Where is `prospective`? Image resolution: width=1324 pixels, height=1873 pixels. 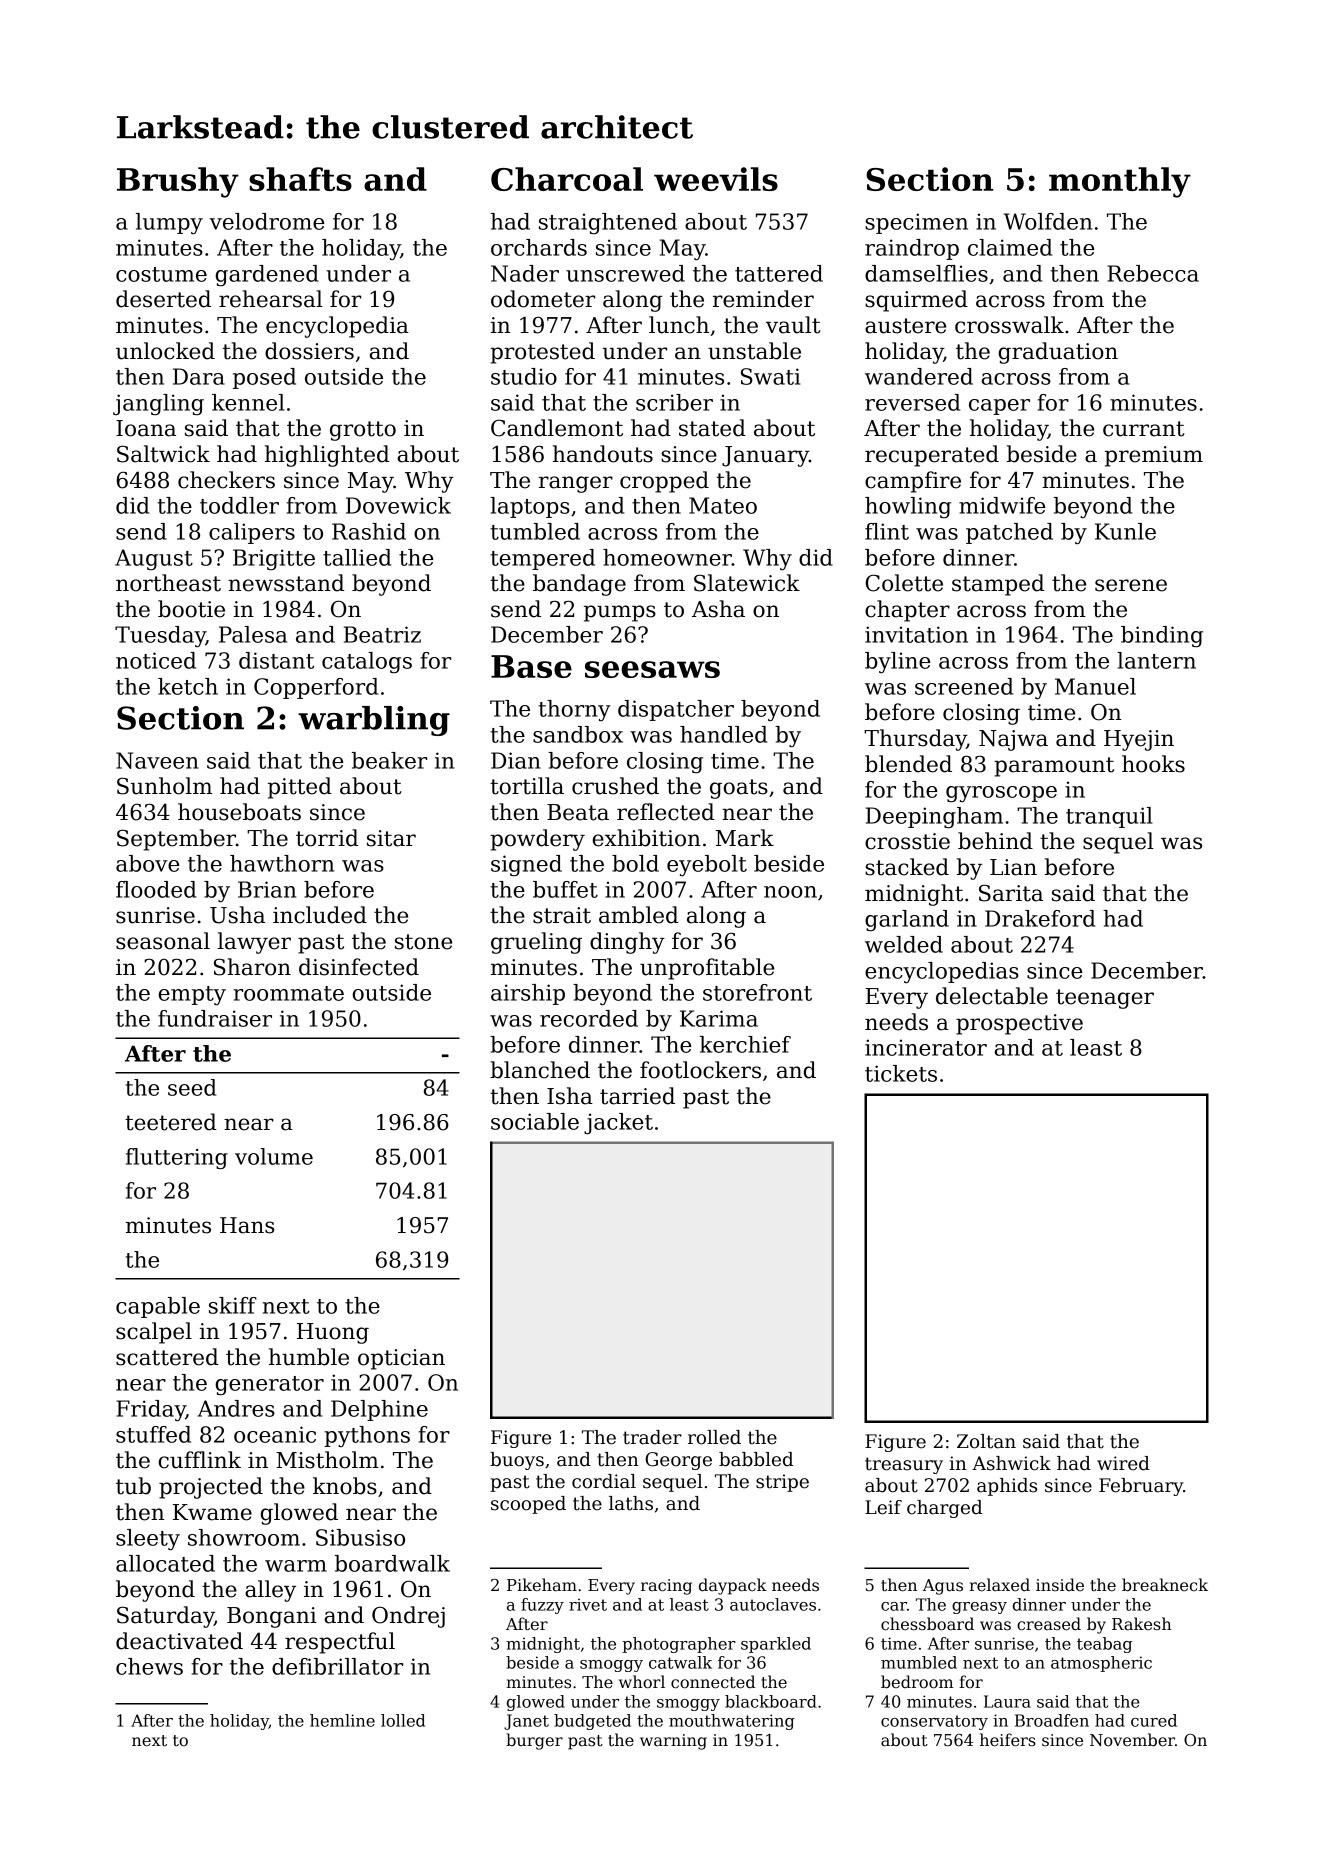 prospective is located at coordinates (1019, 1024).
